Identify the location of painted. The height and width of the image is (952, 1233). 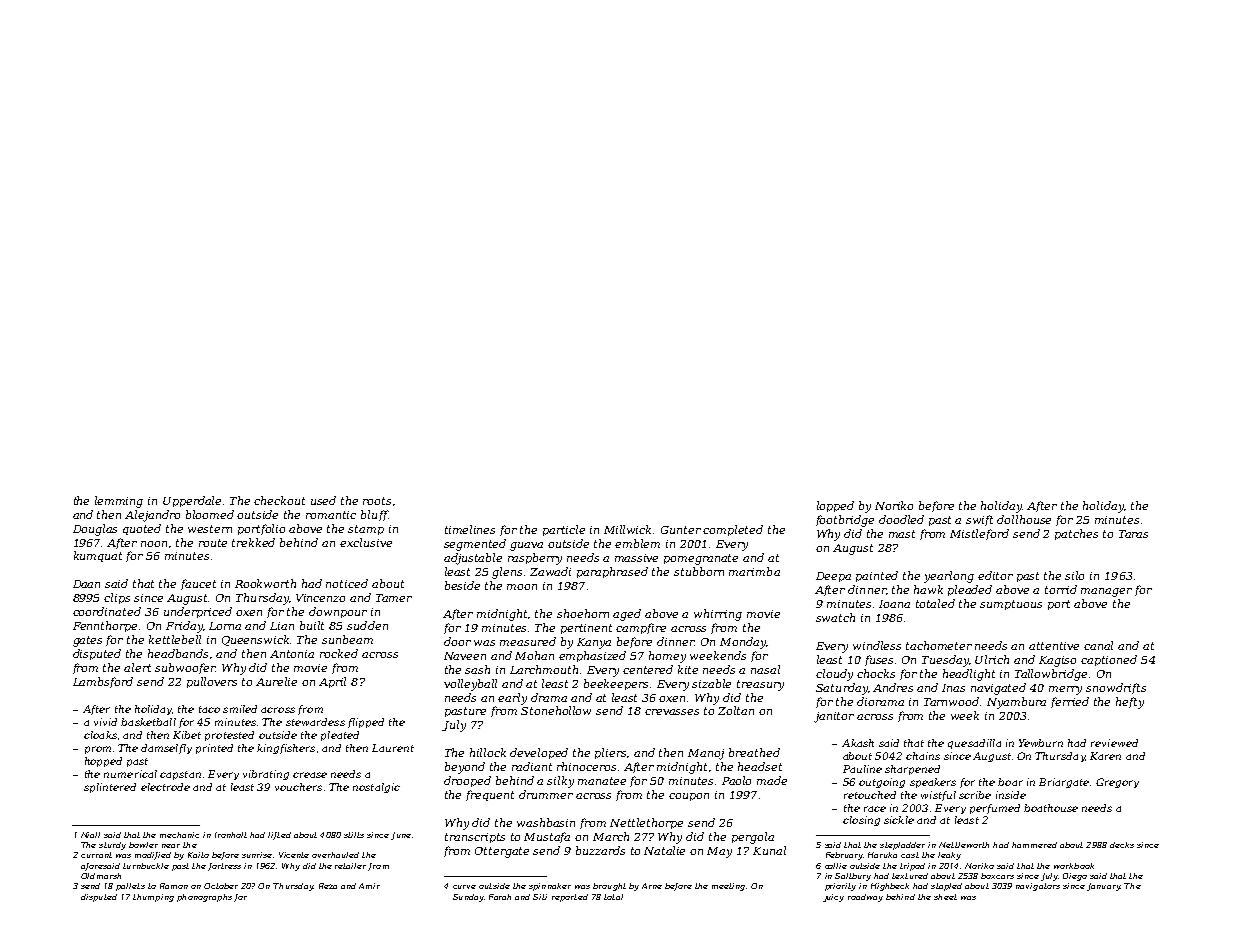
(877, 576).
